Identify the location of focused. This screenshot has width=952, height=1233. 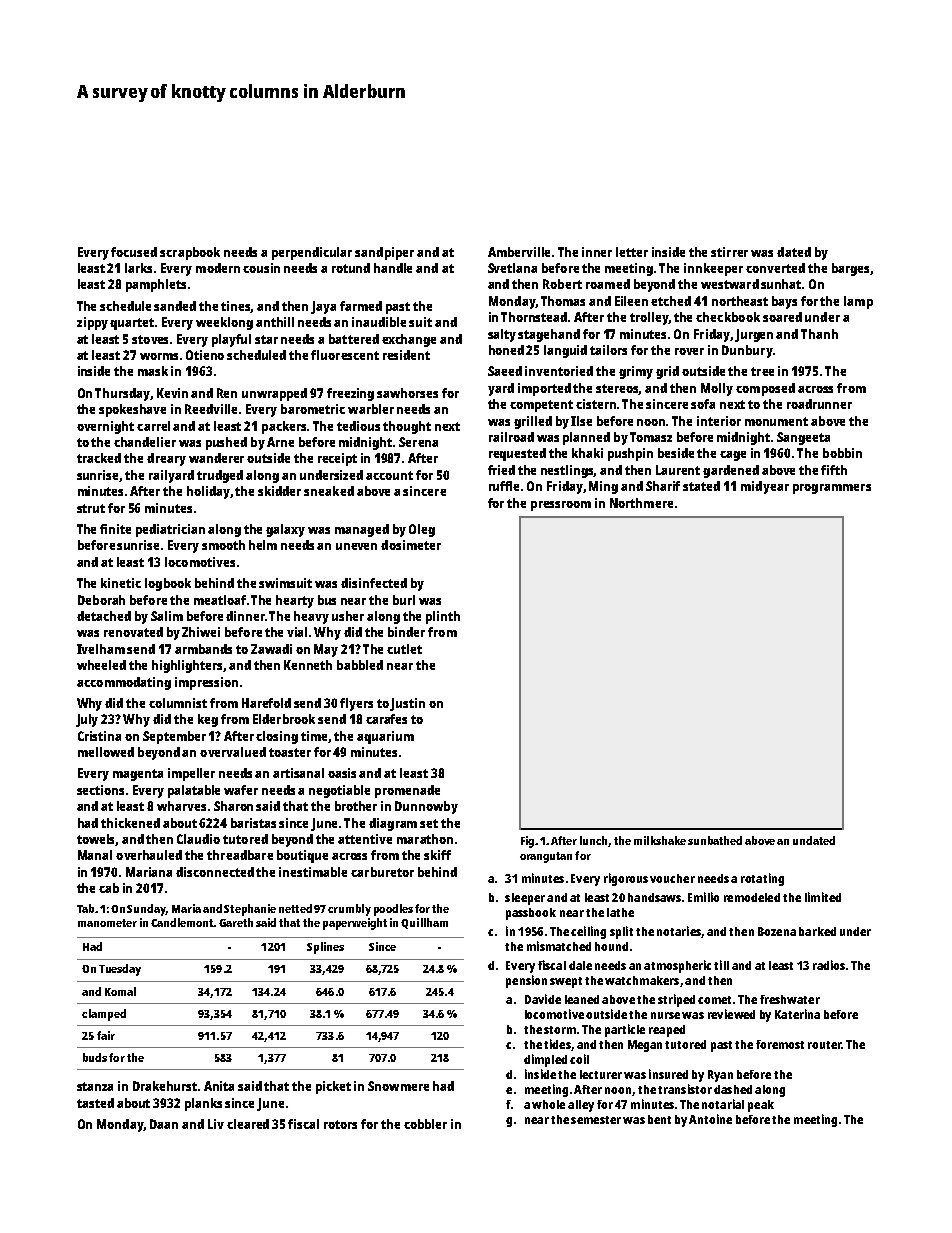
(134, 252).
